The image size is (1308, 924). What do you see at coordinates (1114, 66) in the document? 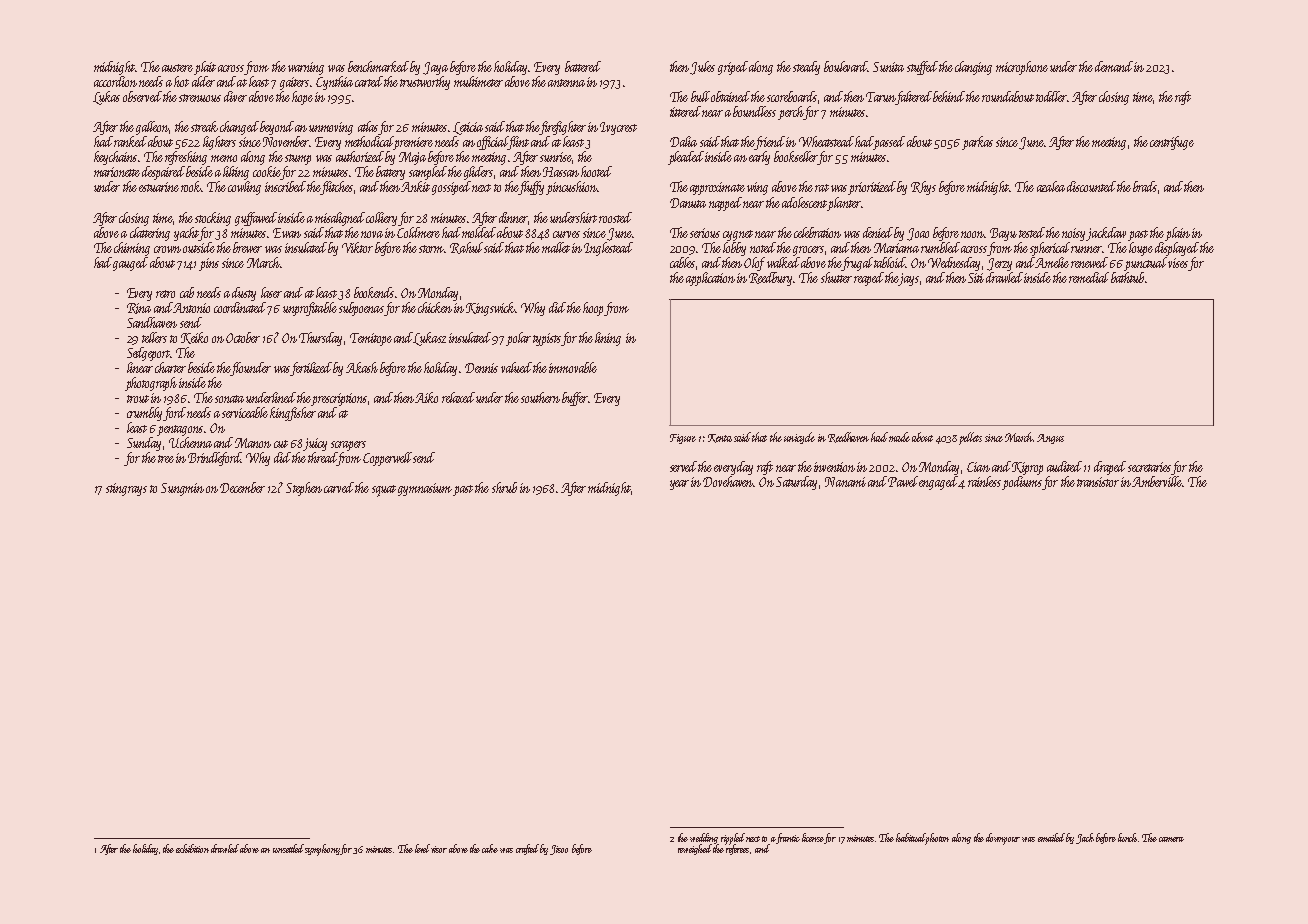
I see `demand` at bounding box center [1114, 66].
